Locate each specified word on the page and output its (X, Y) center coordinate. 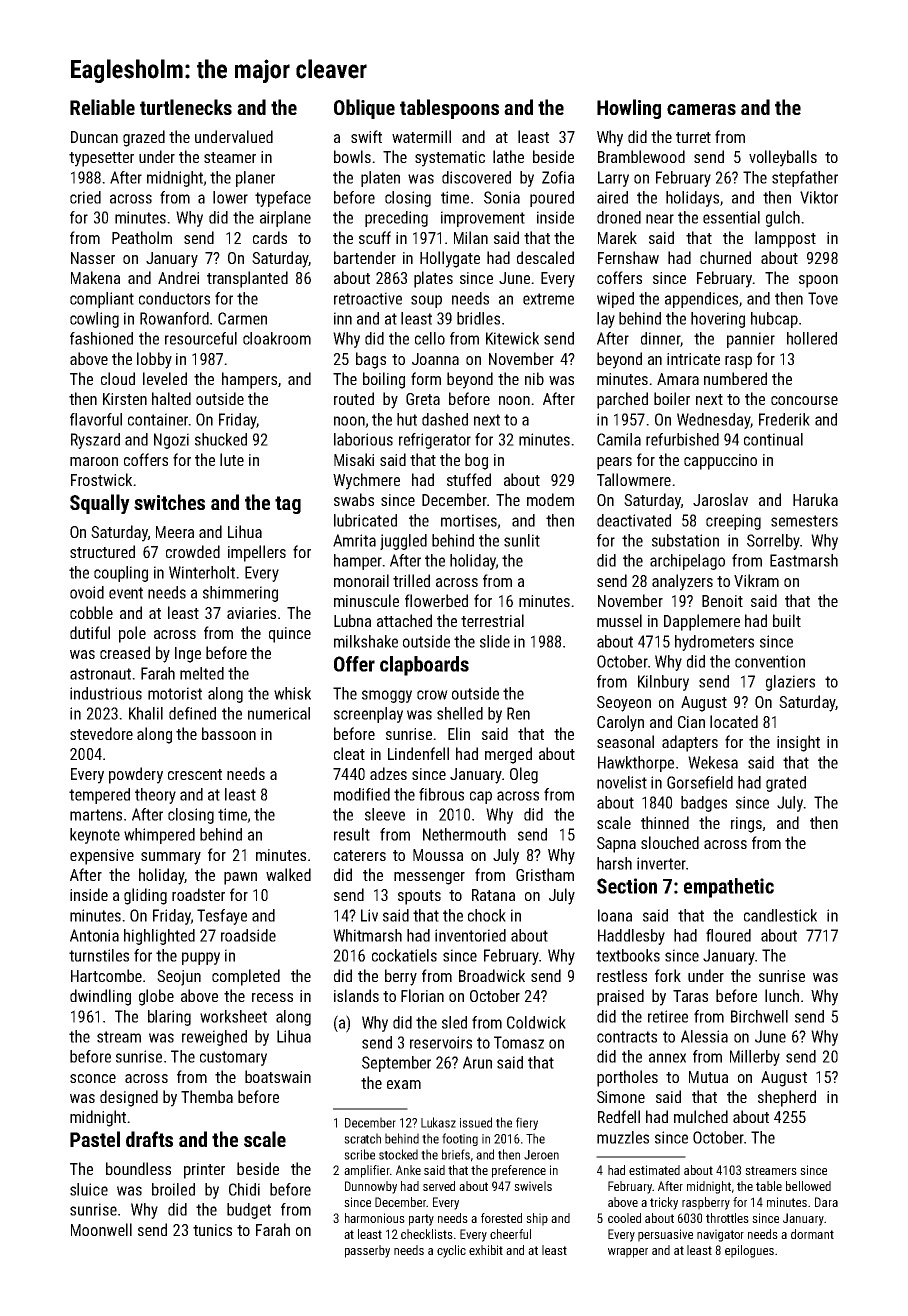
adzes (388, 773)
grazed (144, 138)
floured (728, 935)
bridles (478, 318)
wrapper (628, 1253)
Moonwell (101, 1229)
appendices (701, 300)
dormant (812, 1234)
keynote (95, 836)
